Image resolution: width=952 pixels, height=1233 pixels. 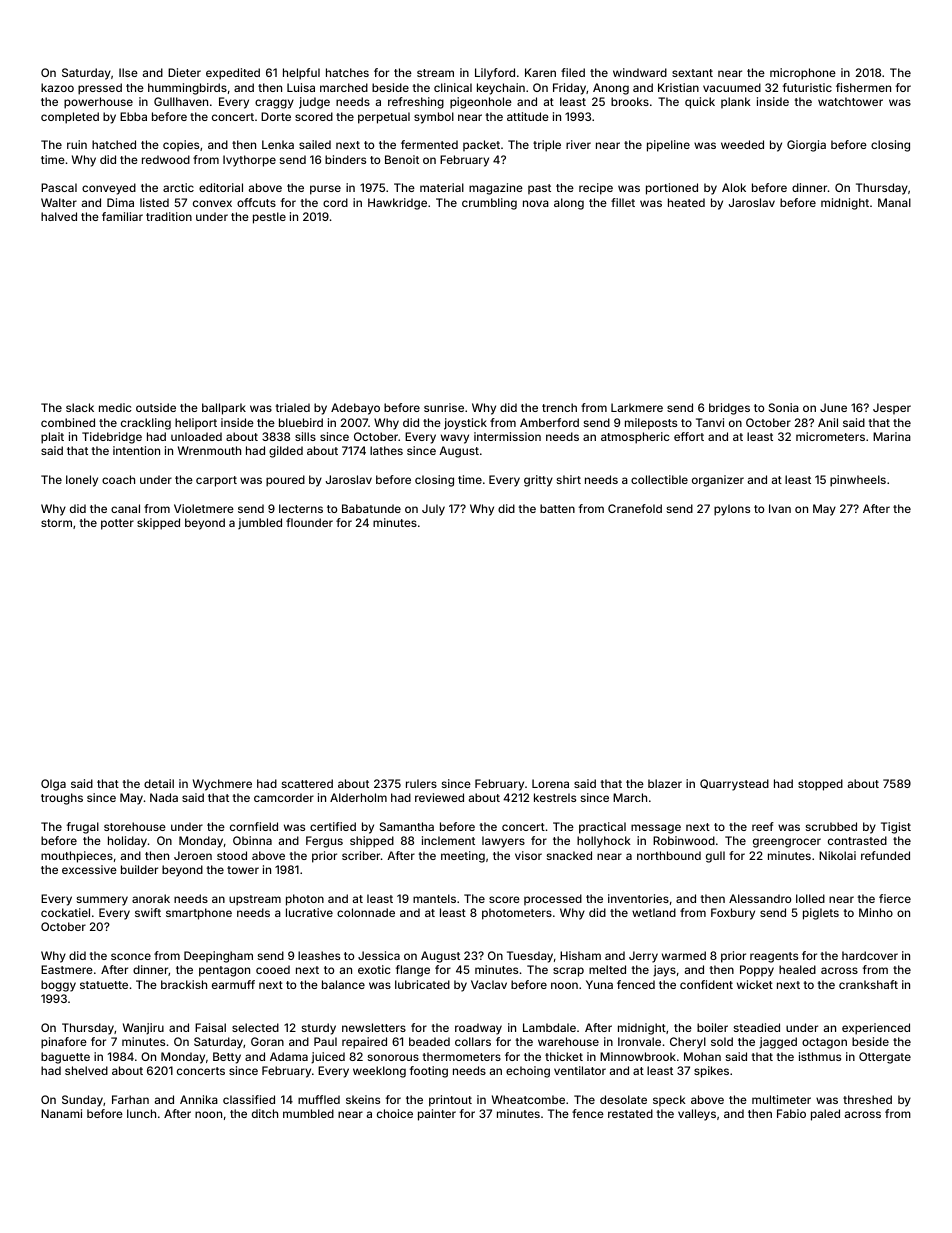 What do you see at coordinates (784, 407) in the page?
I see `Sonia` at bounding box center [784, 407].
